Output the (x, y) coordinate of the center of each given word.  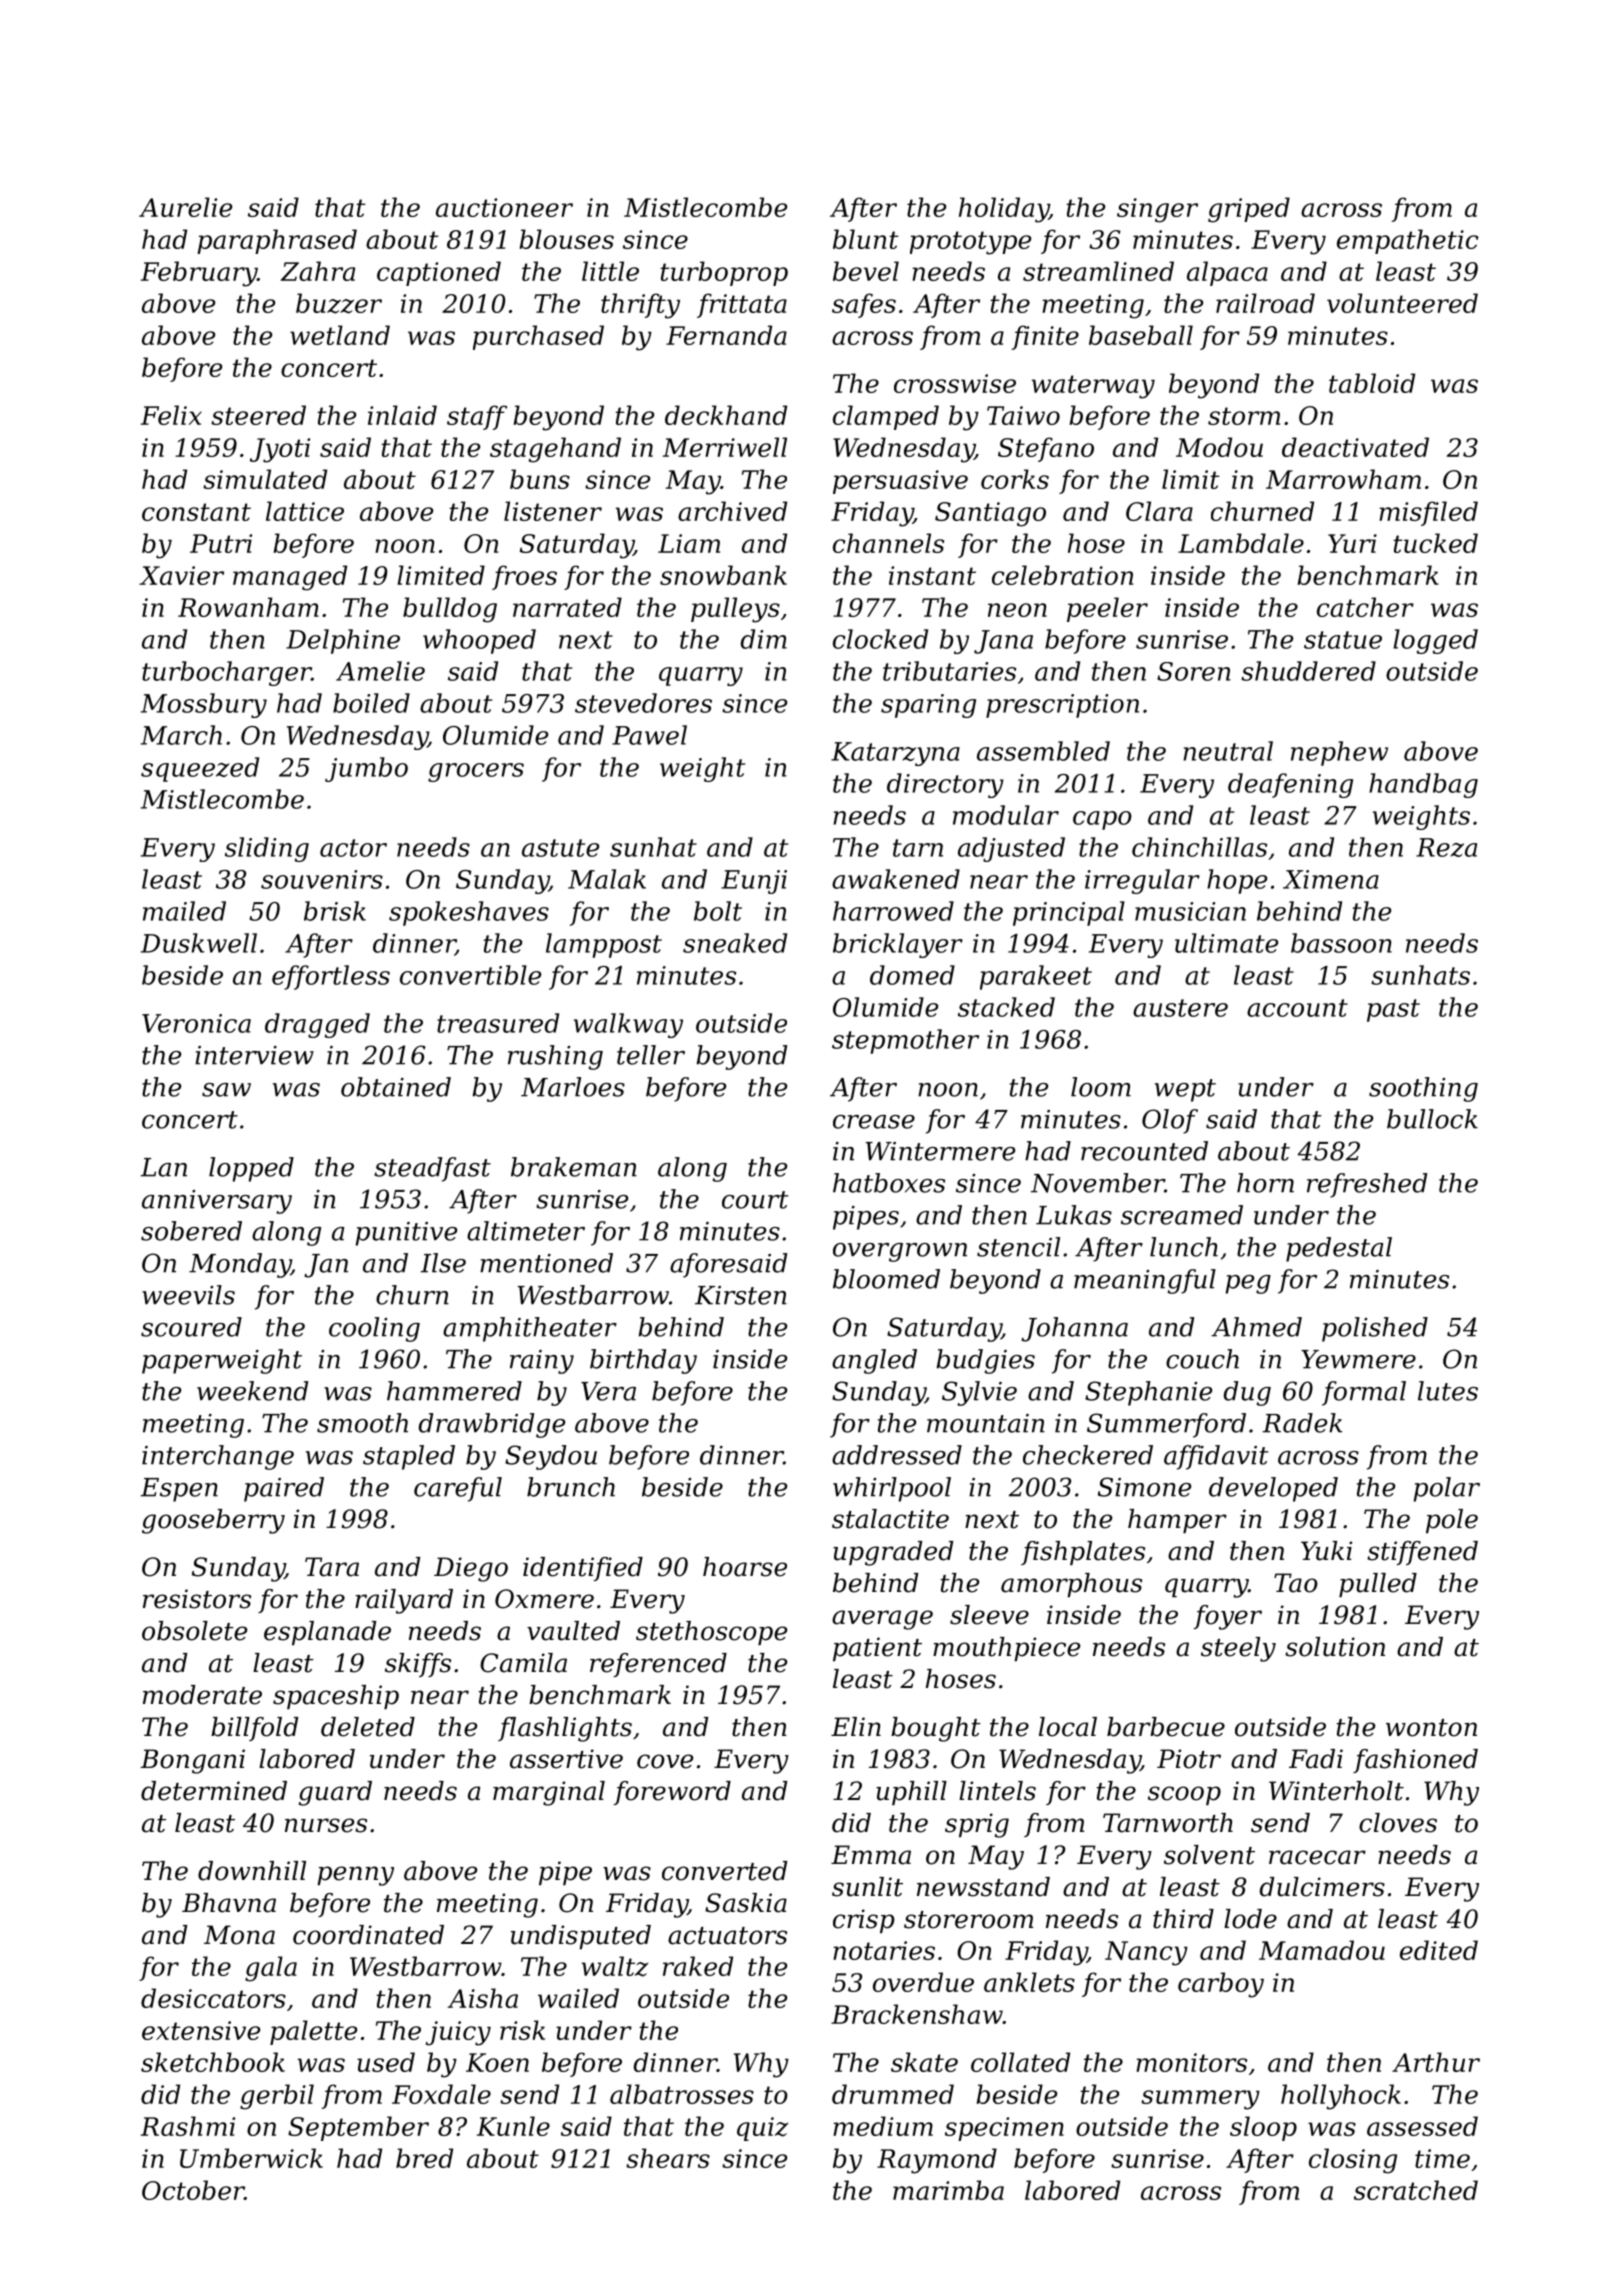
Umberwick (251, 2158)
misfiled (1428, 513)
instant (932, 575)
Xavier (181, 575)
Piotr (1189, 1759)
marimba (948, 2190)
